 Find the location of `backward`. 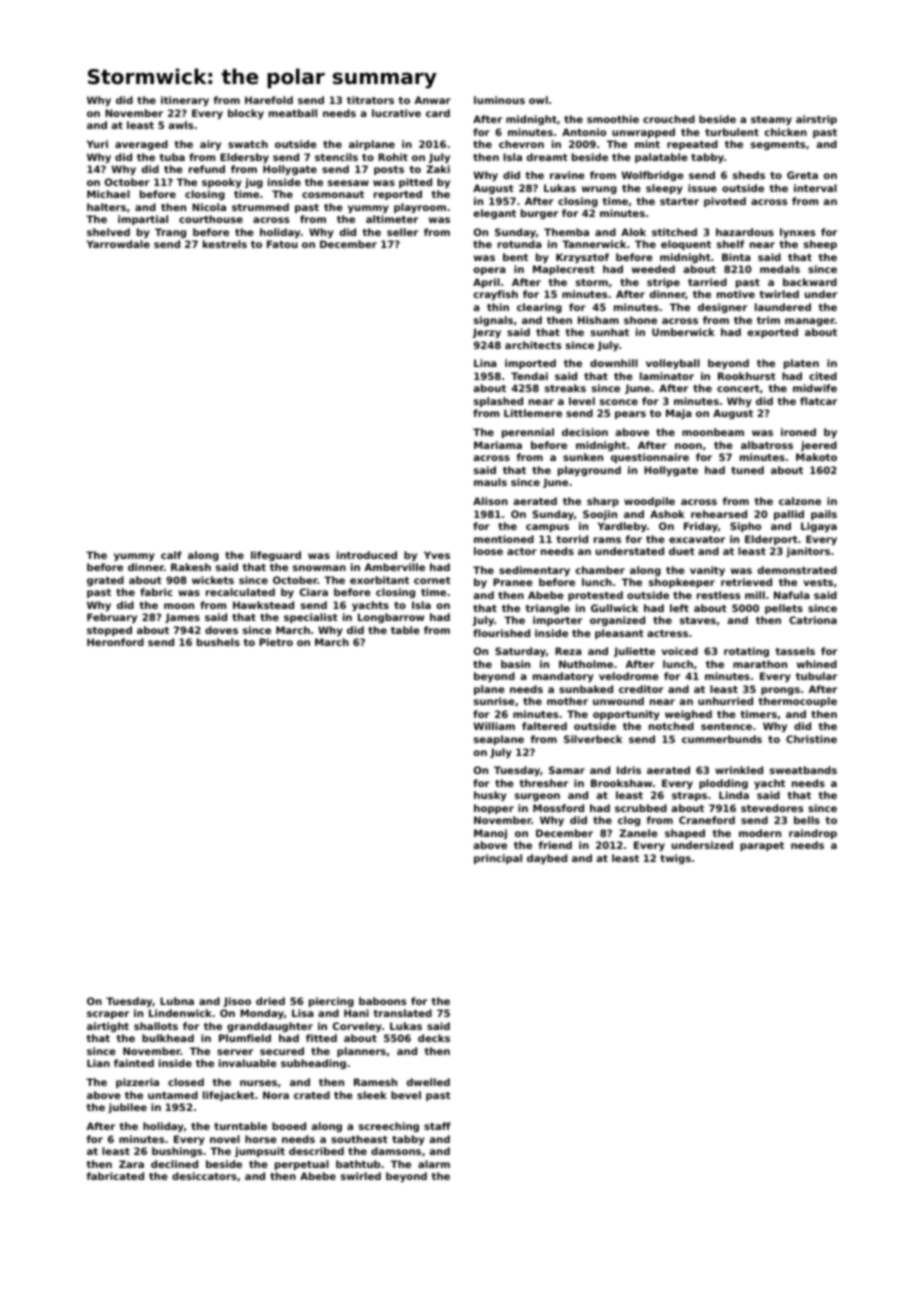

backward is located at coordinates (810, 282).
